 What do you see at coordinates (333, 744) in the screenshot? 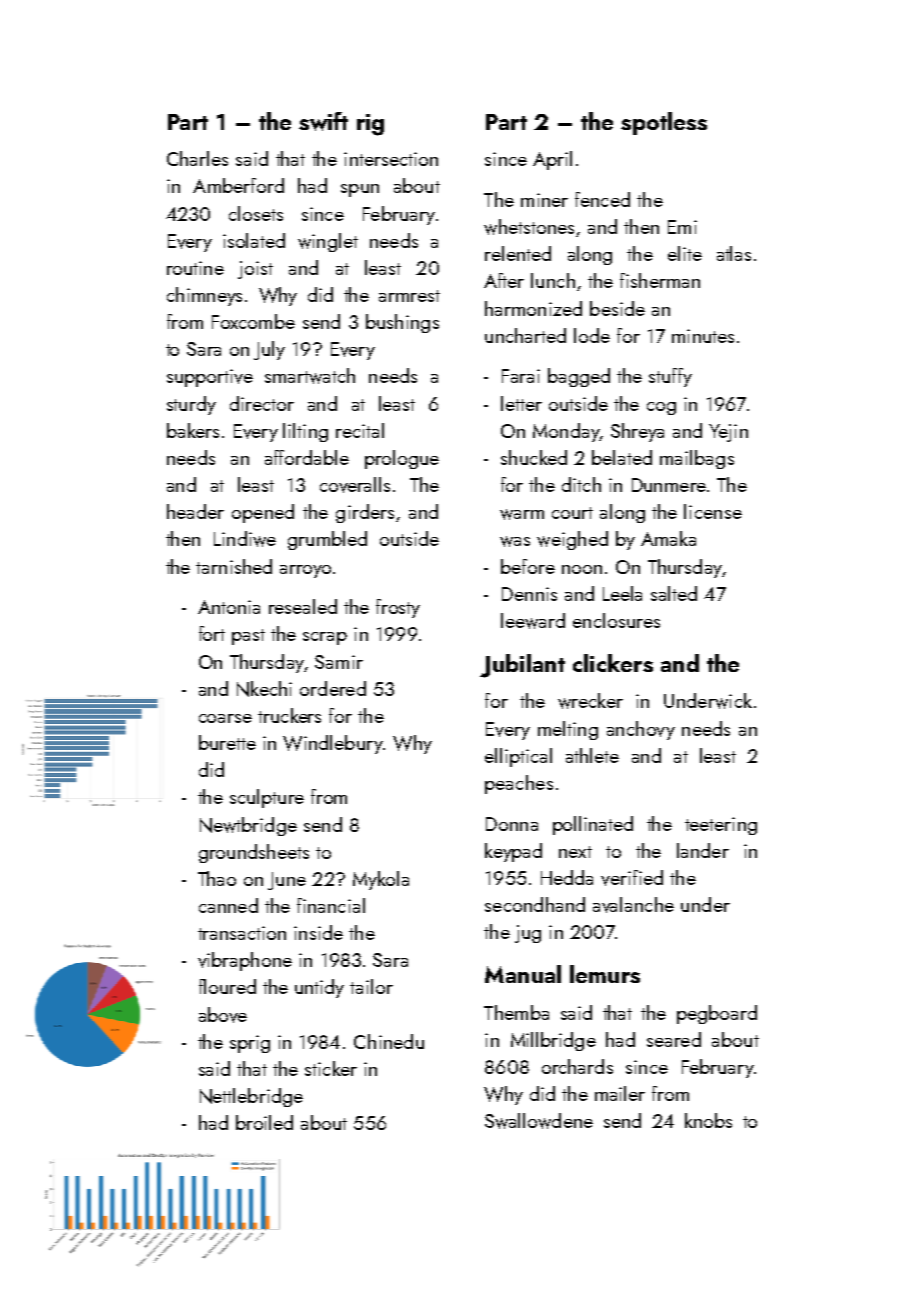
I see `Windlebury` at bounding box center [333, 744].
